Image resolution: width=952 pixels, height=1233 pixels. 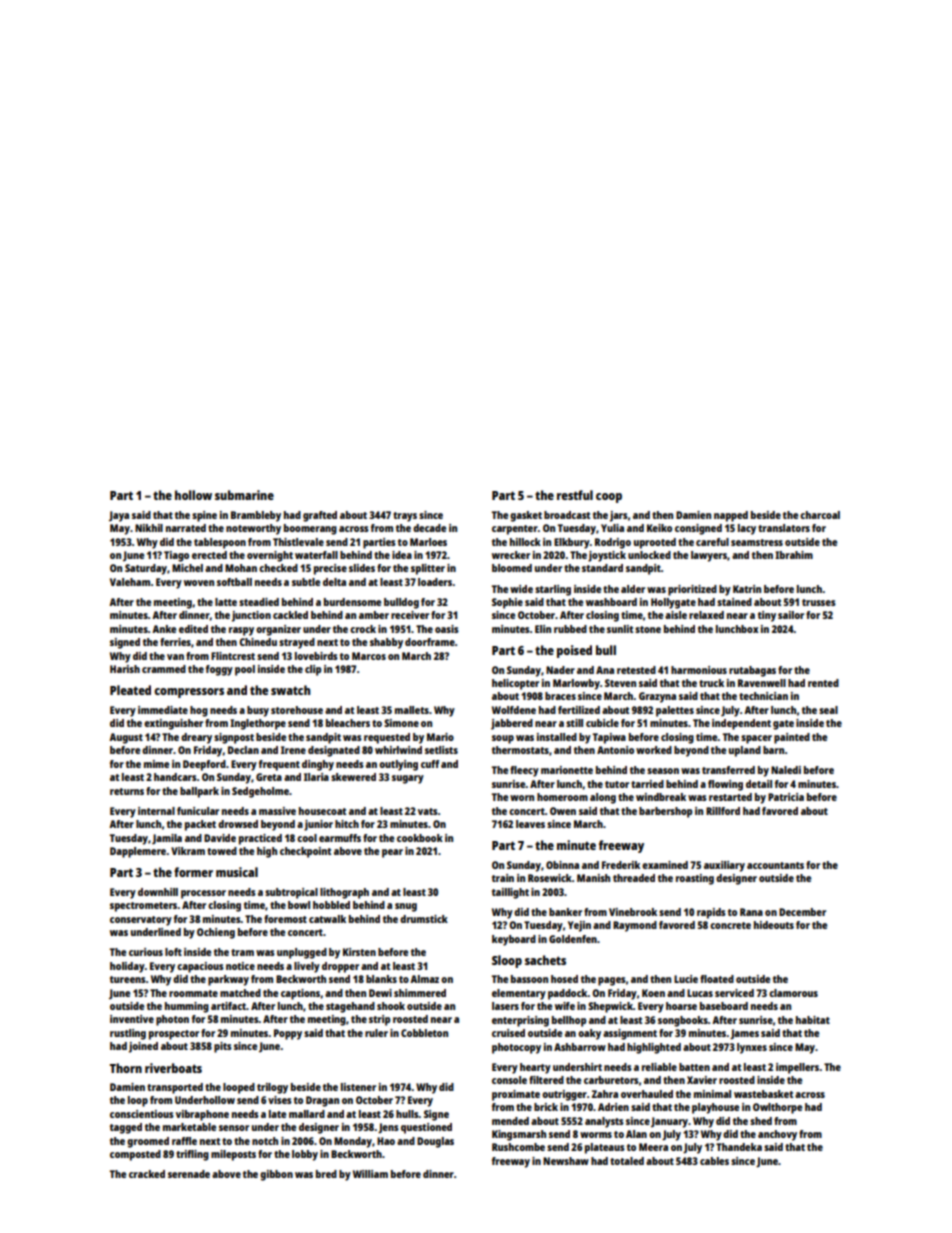 I want to click on accountants, so click(x=775, y=865).
